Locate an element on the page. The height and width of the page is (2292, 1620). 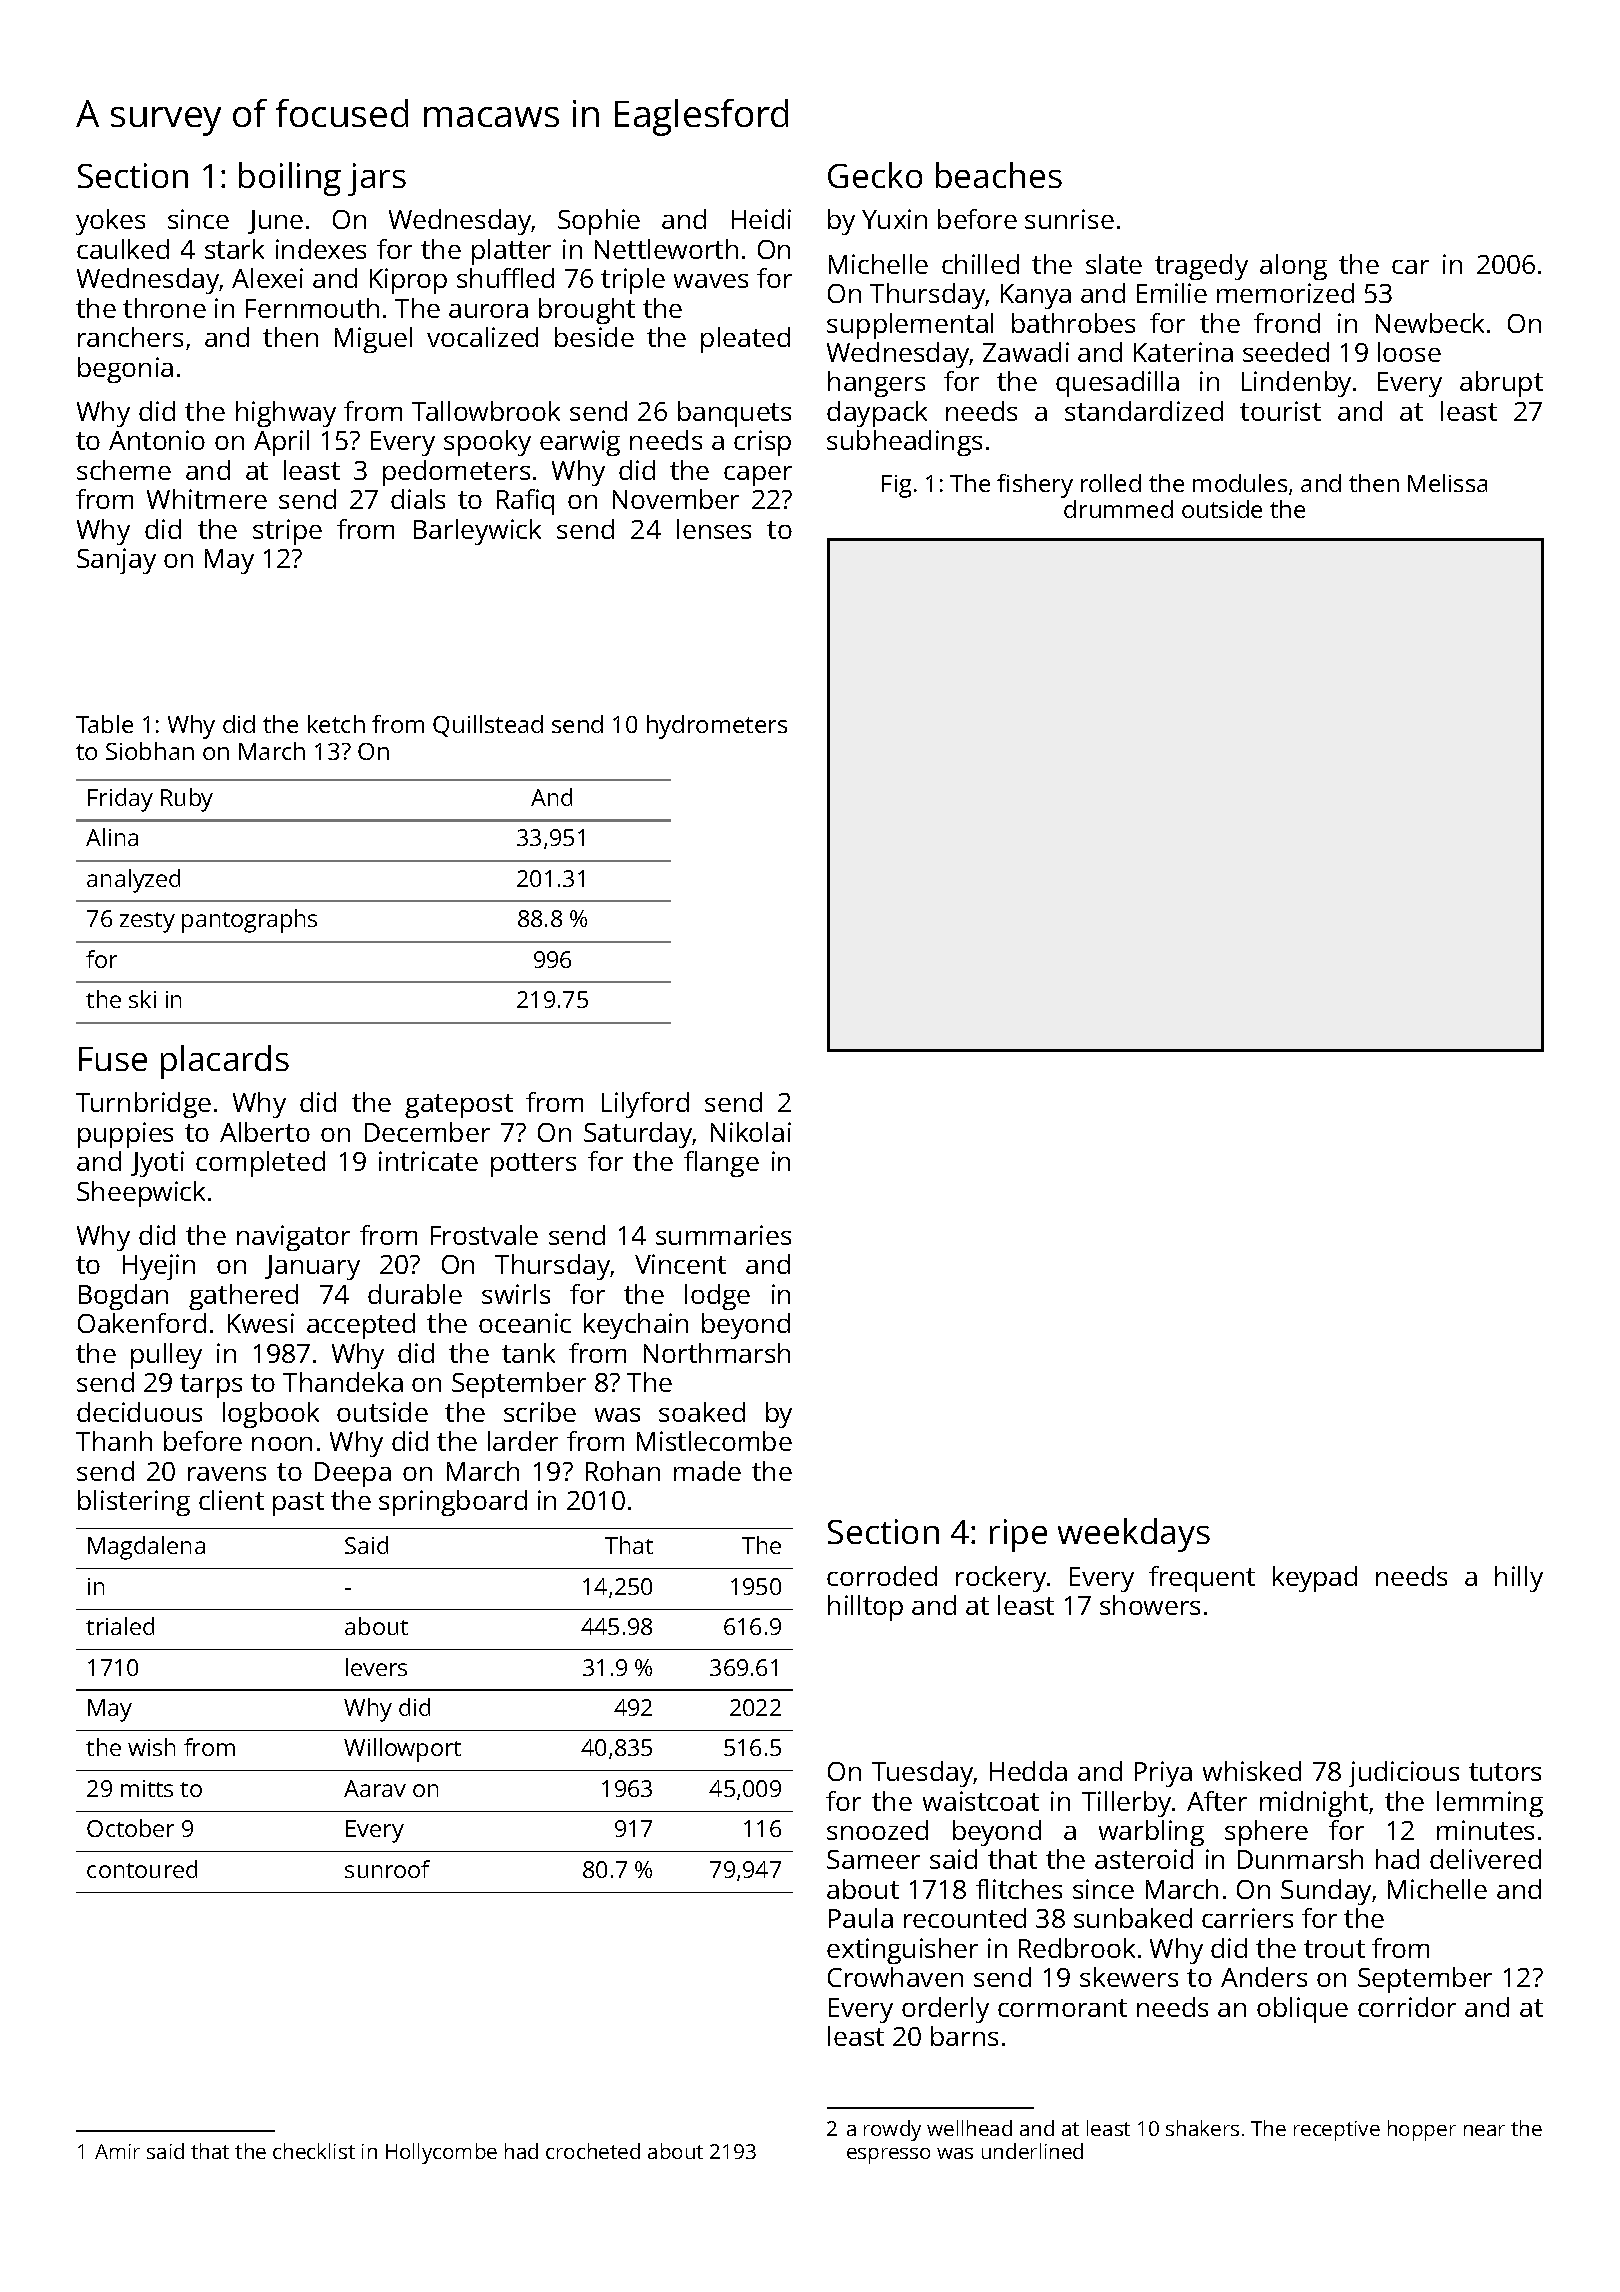
Tuesday is located at coordinates (922, 1774).
